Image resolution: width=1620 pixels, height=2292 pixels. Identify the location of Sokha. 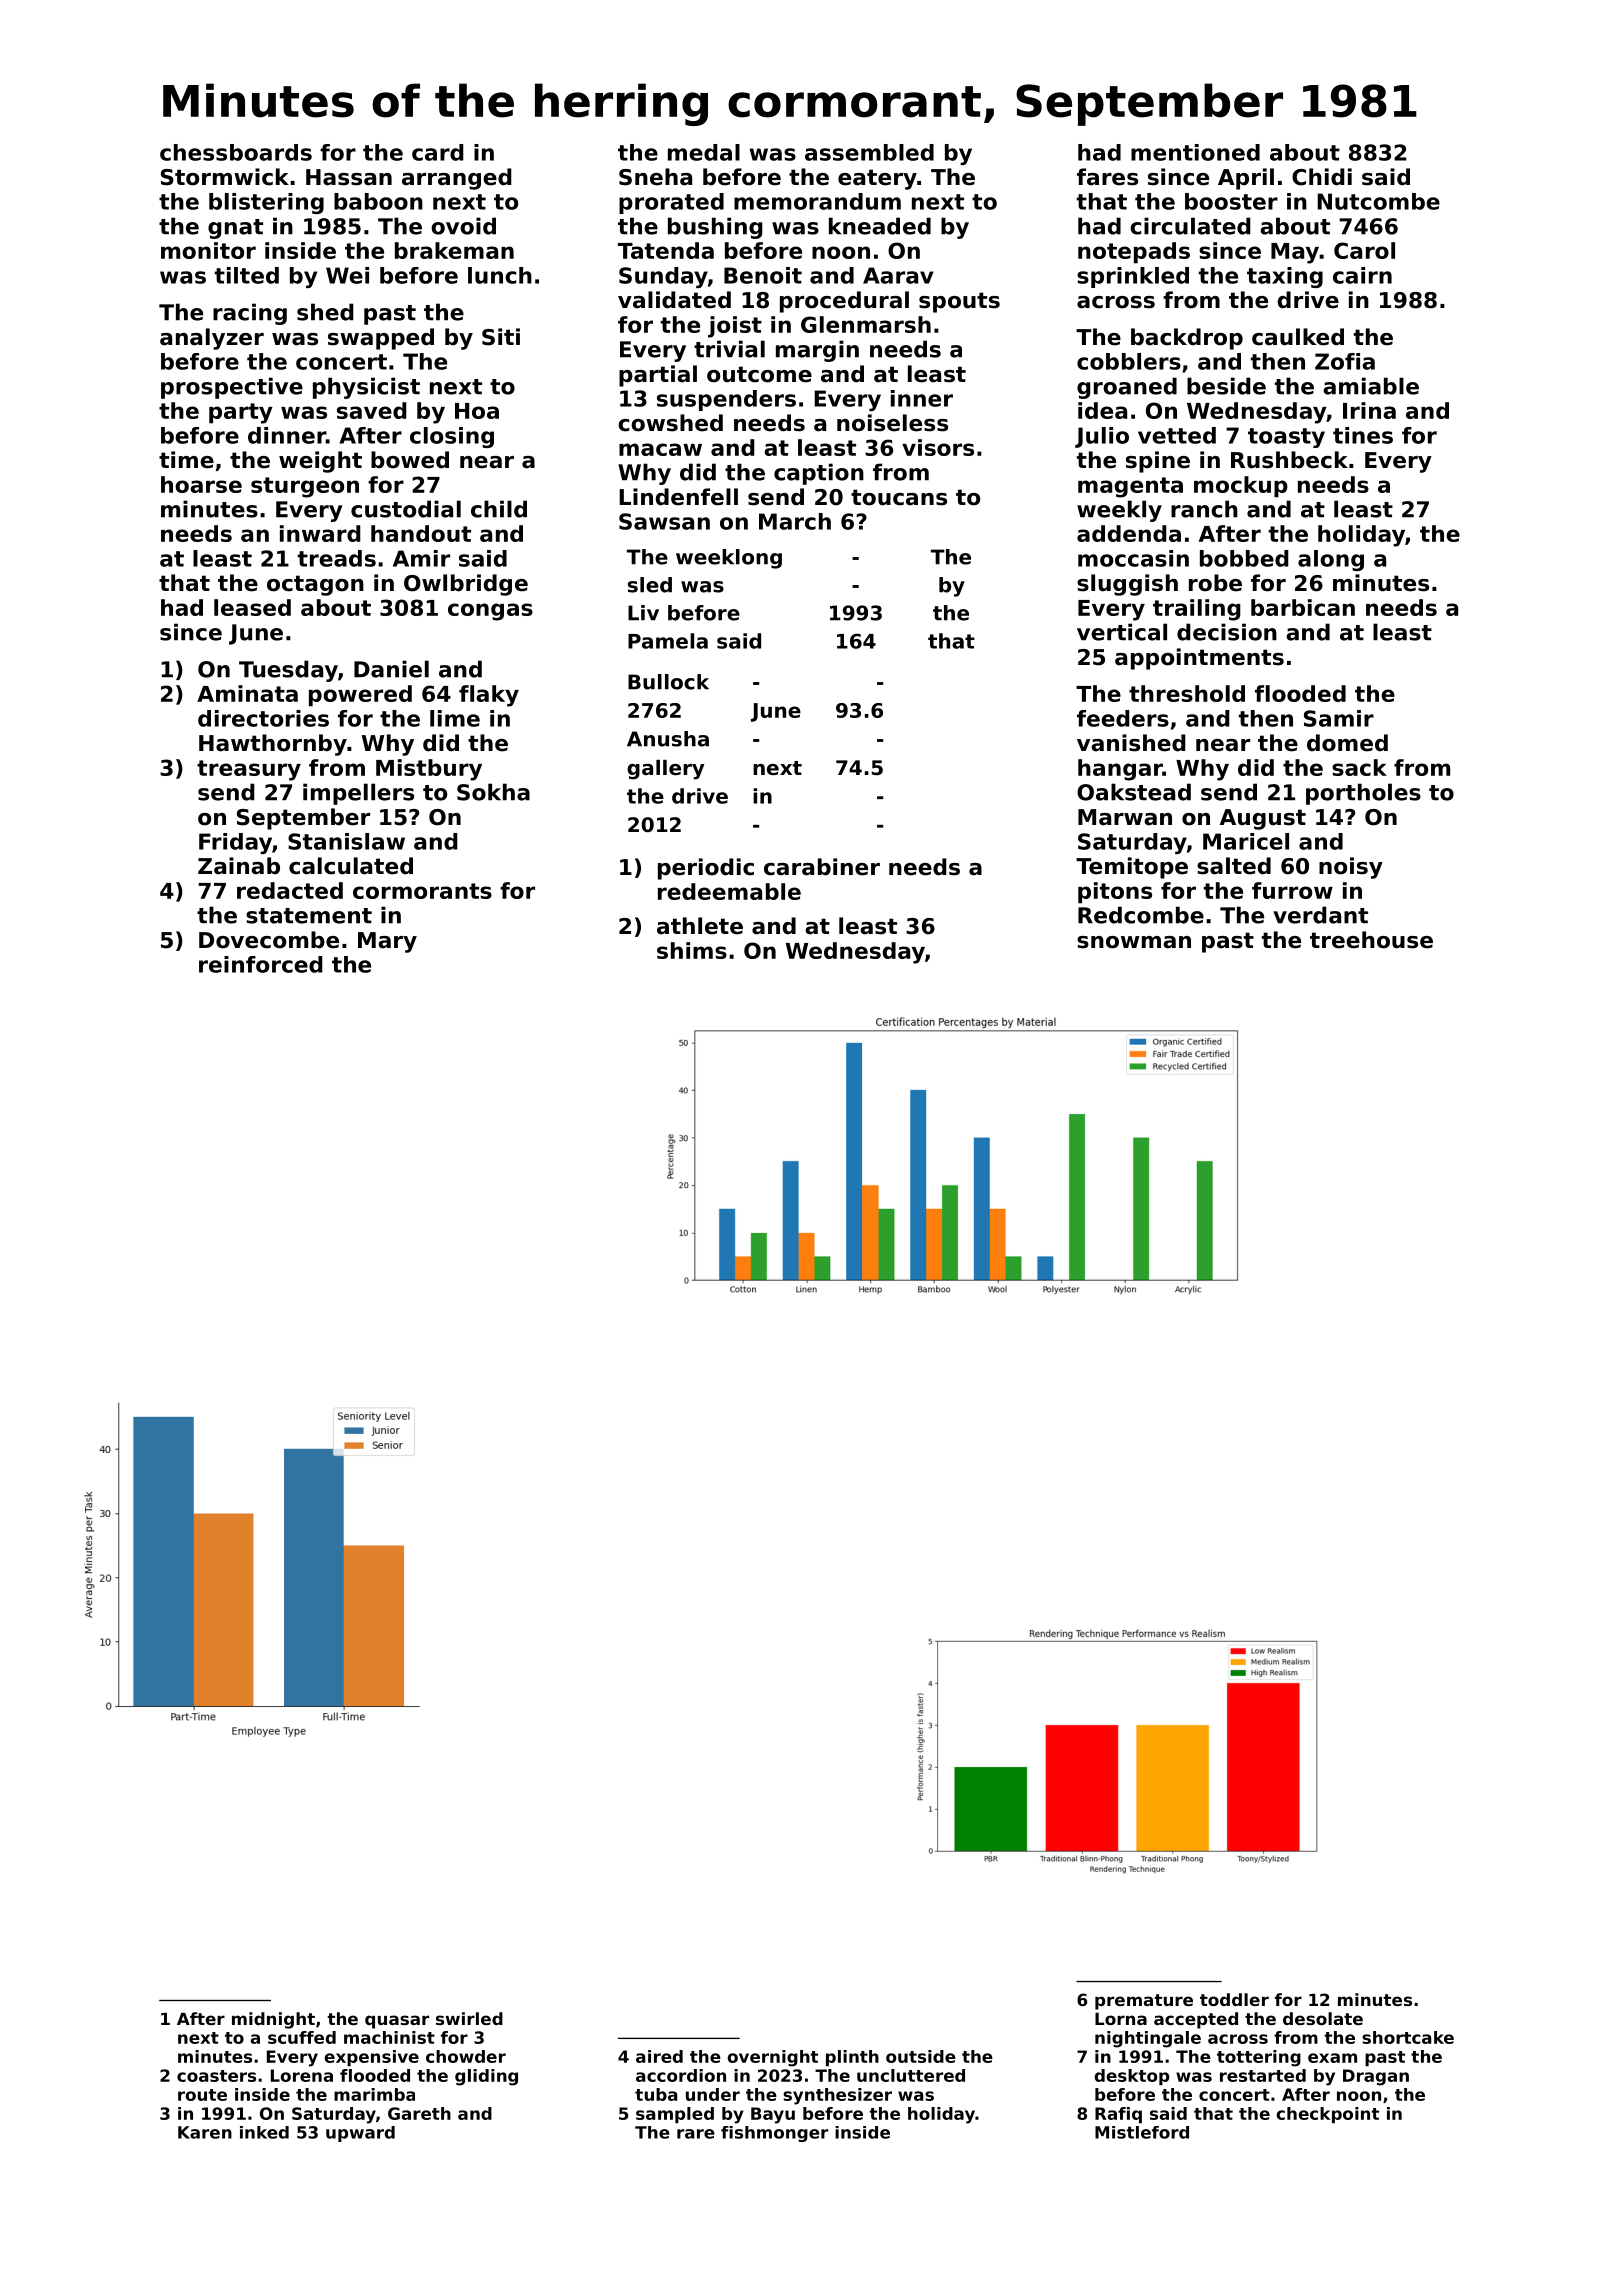
(493, 792).
